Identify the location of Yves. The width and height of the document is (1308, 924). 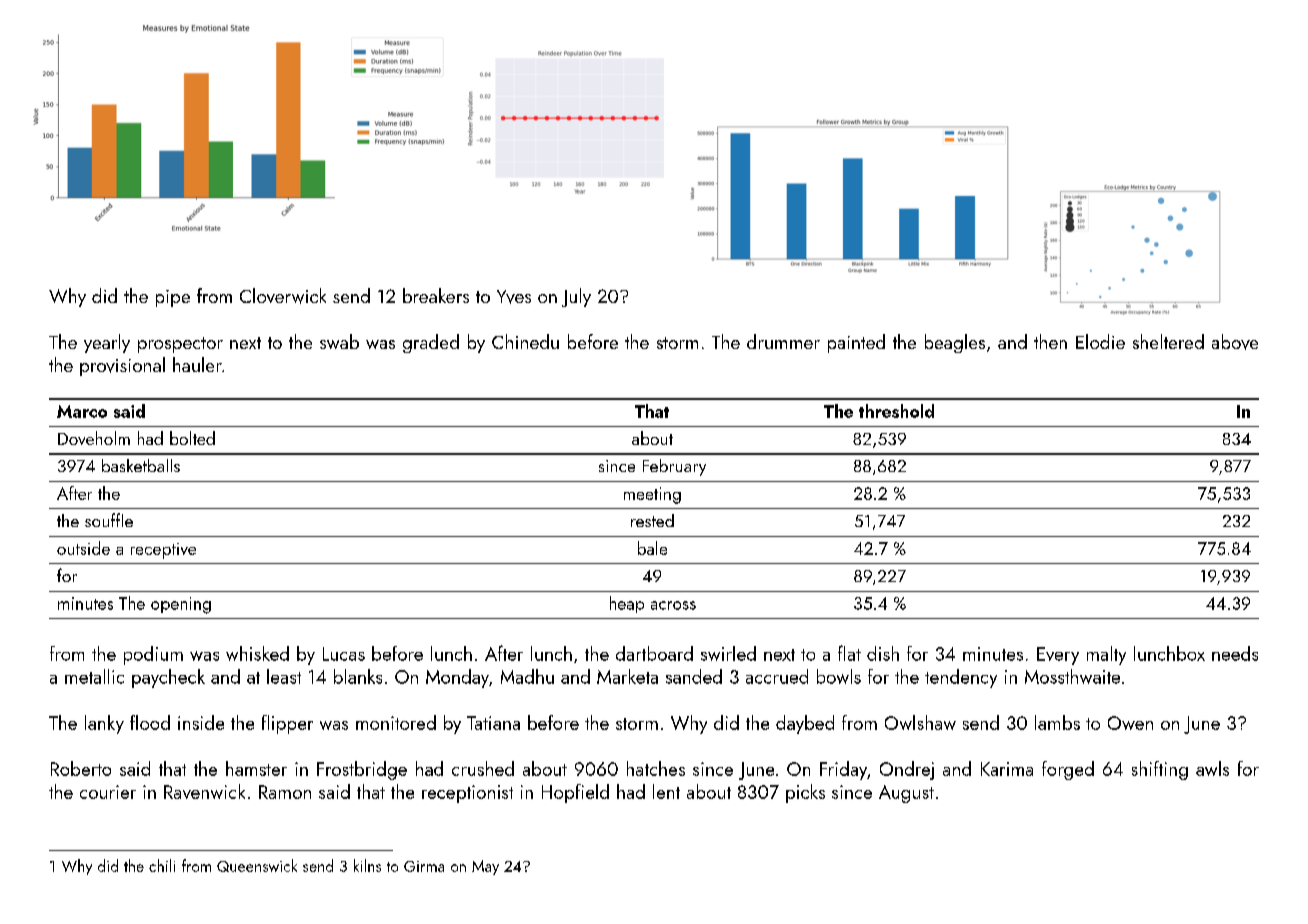
(514, 297).
